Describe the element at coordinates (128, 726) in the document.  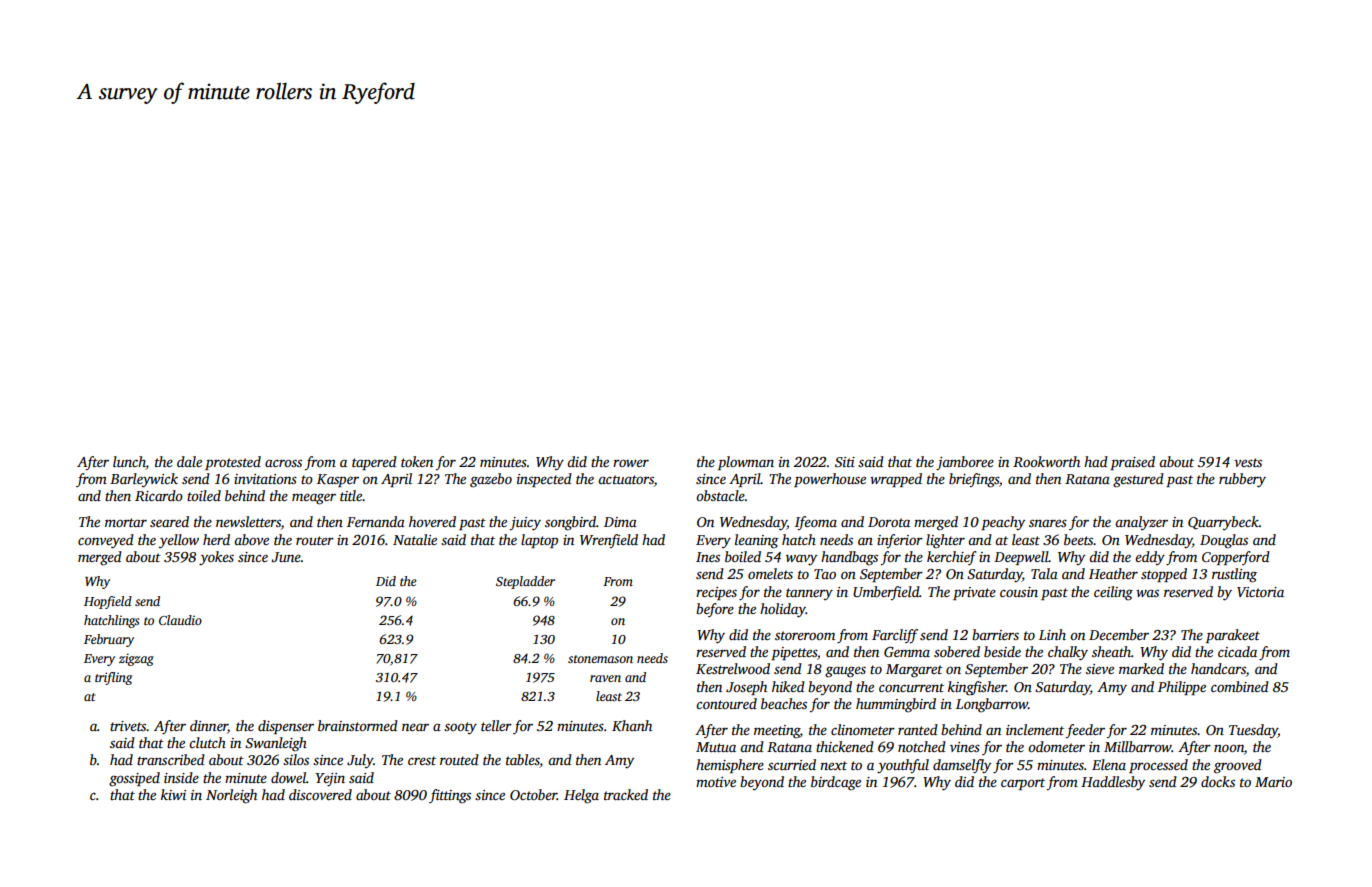
I see `trivets` at that location.
